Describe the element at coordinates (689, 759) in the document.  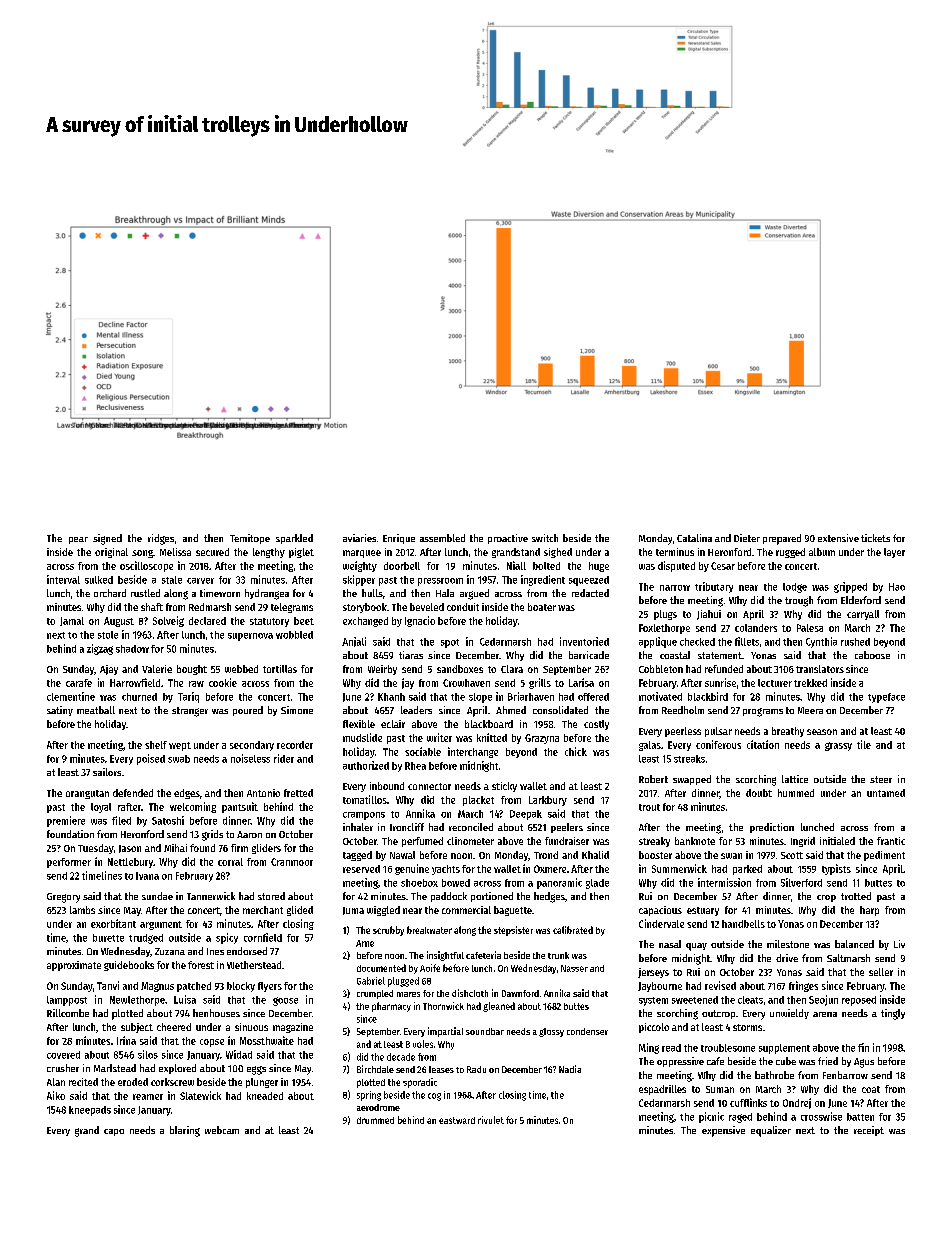
I see `streaks` at that location.
